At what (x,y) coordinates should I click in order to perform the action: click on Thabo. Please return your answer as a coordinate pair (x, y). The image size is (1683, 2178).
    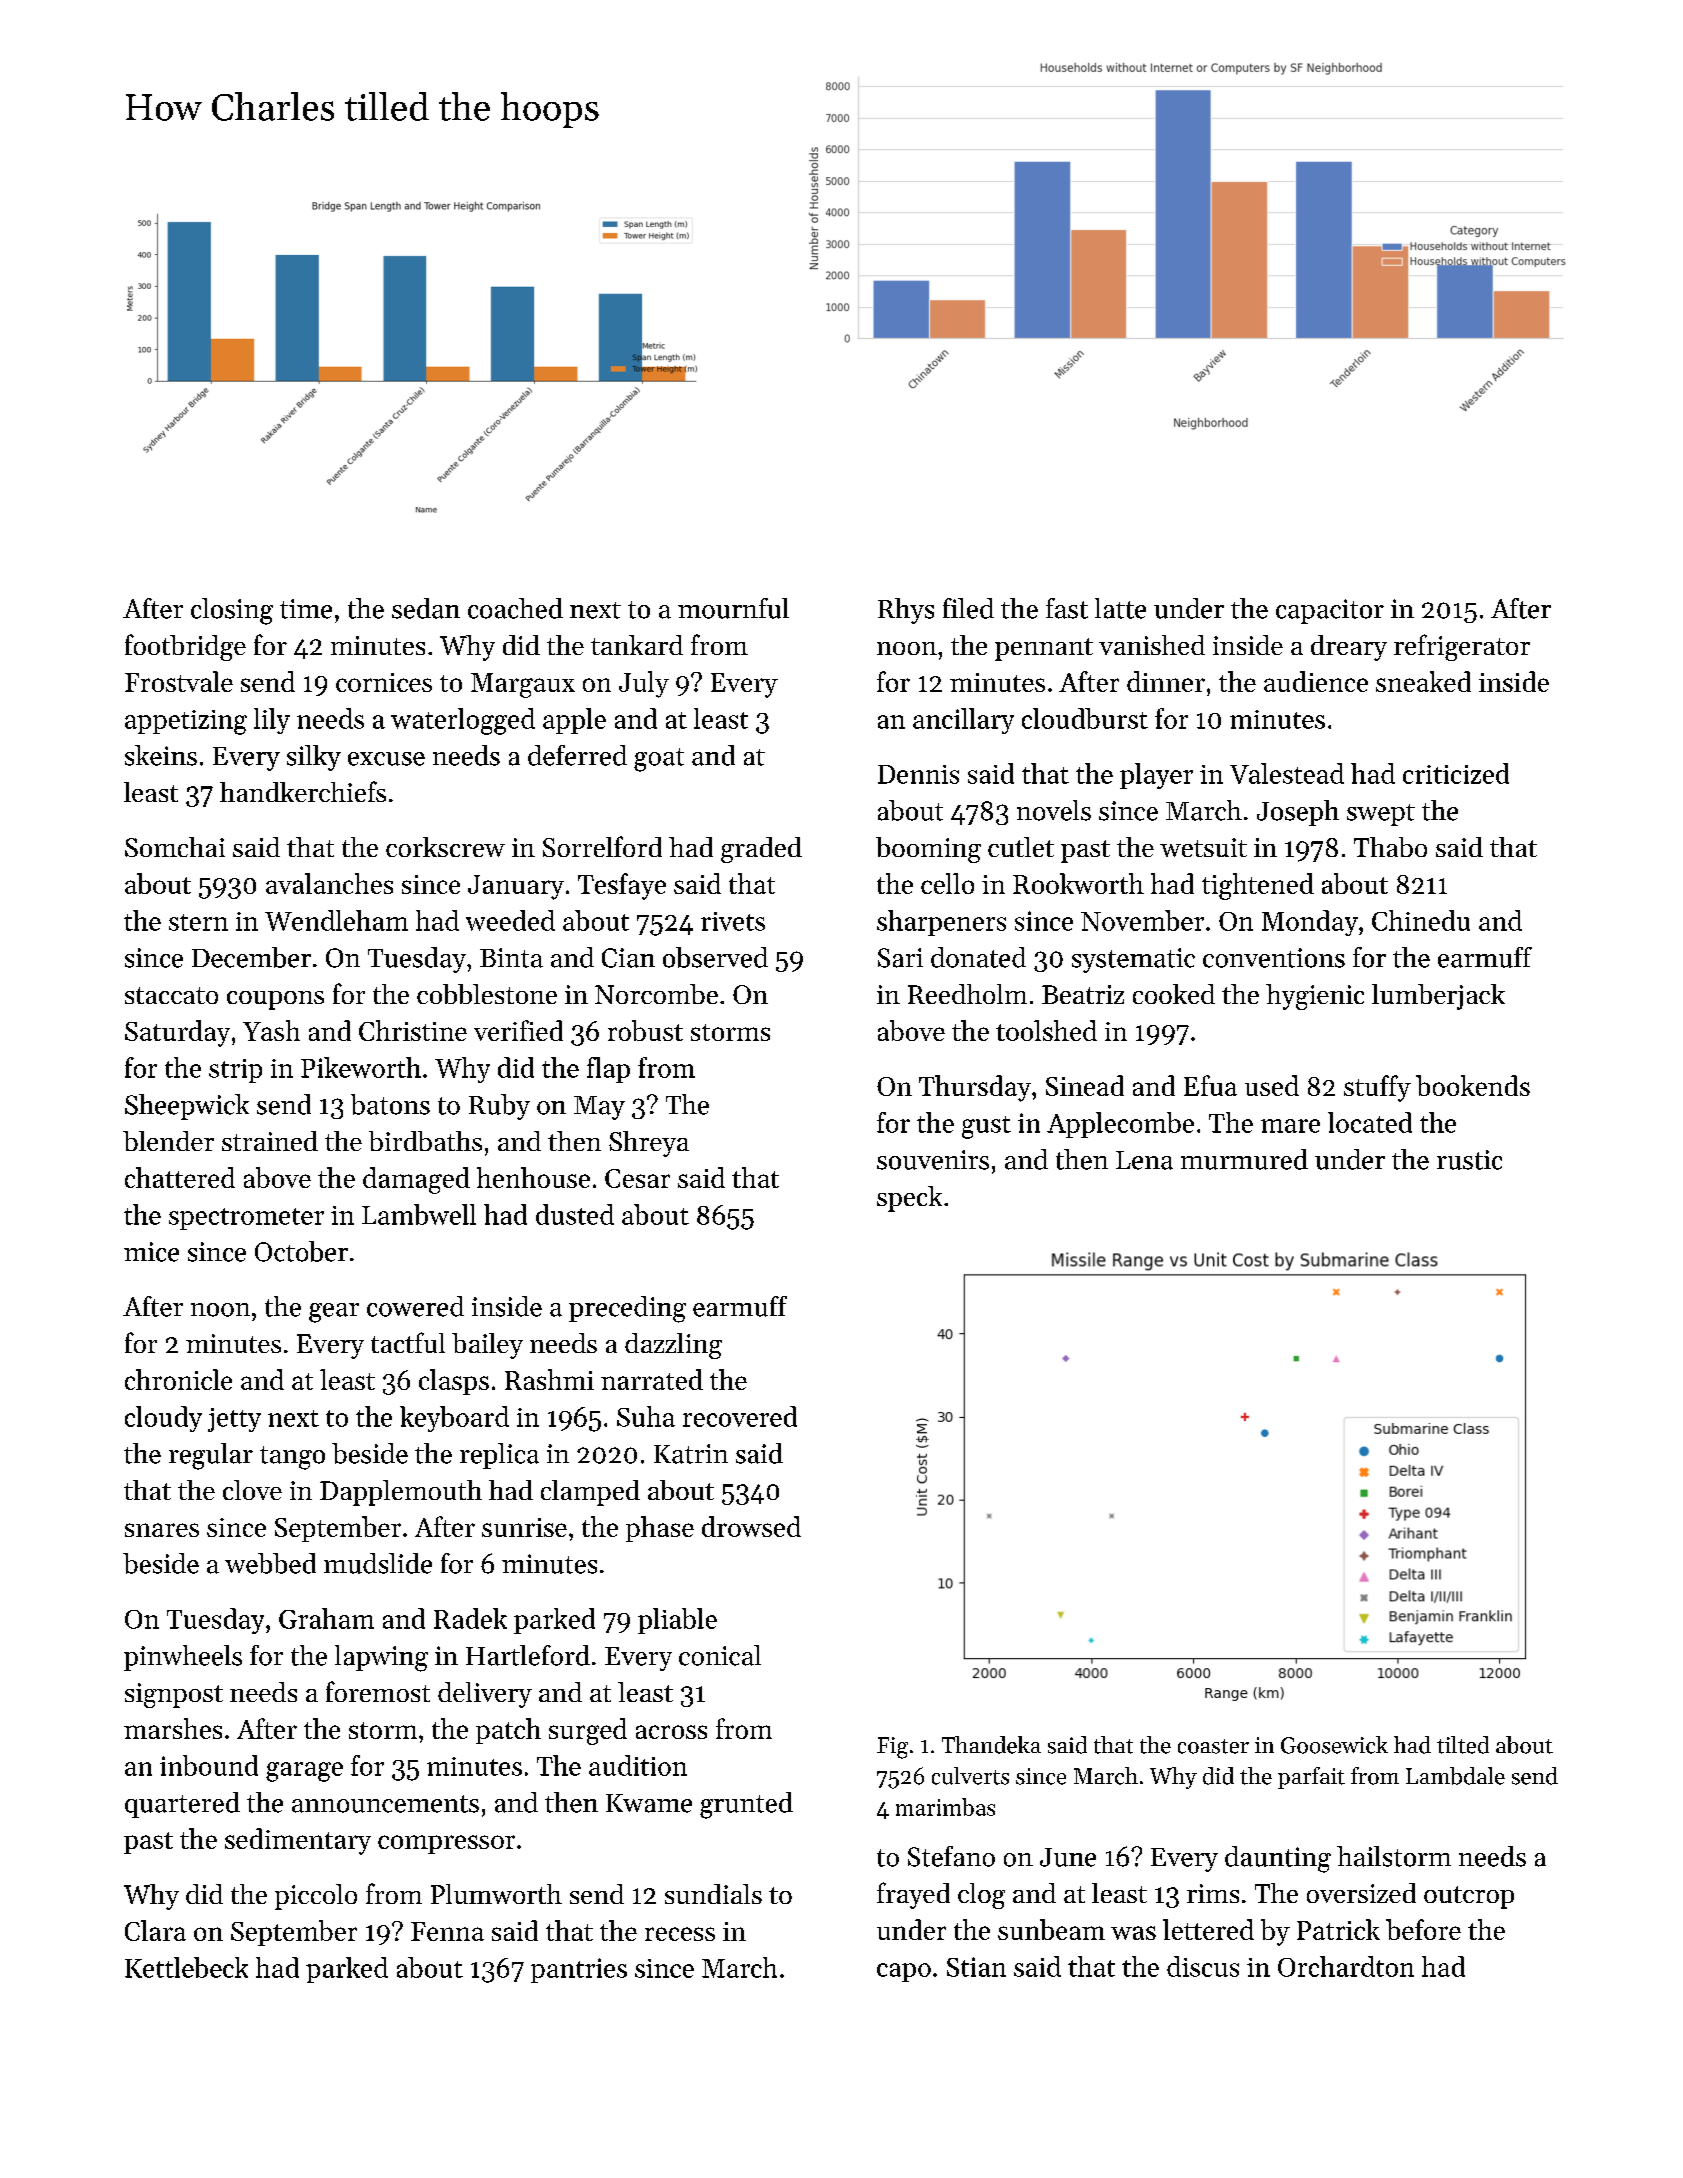
    Looking at the image, I should click on (1390, 847).
